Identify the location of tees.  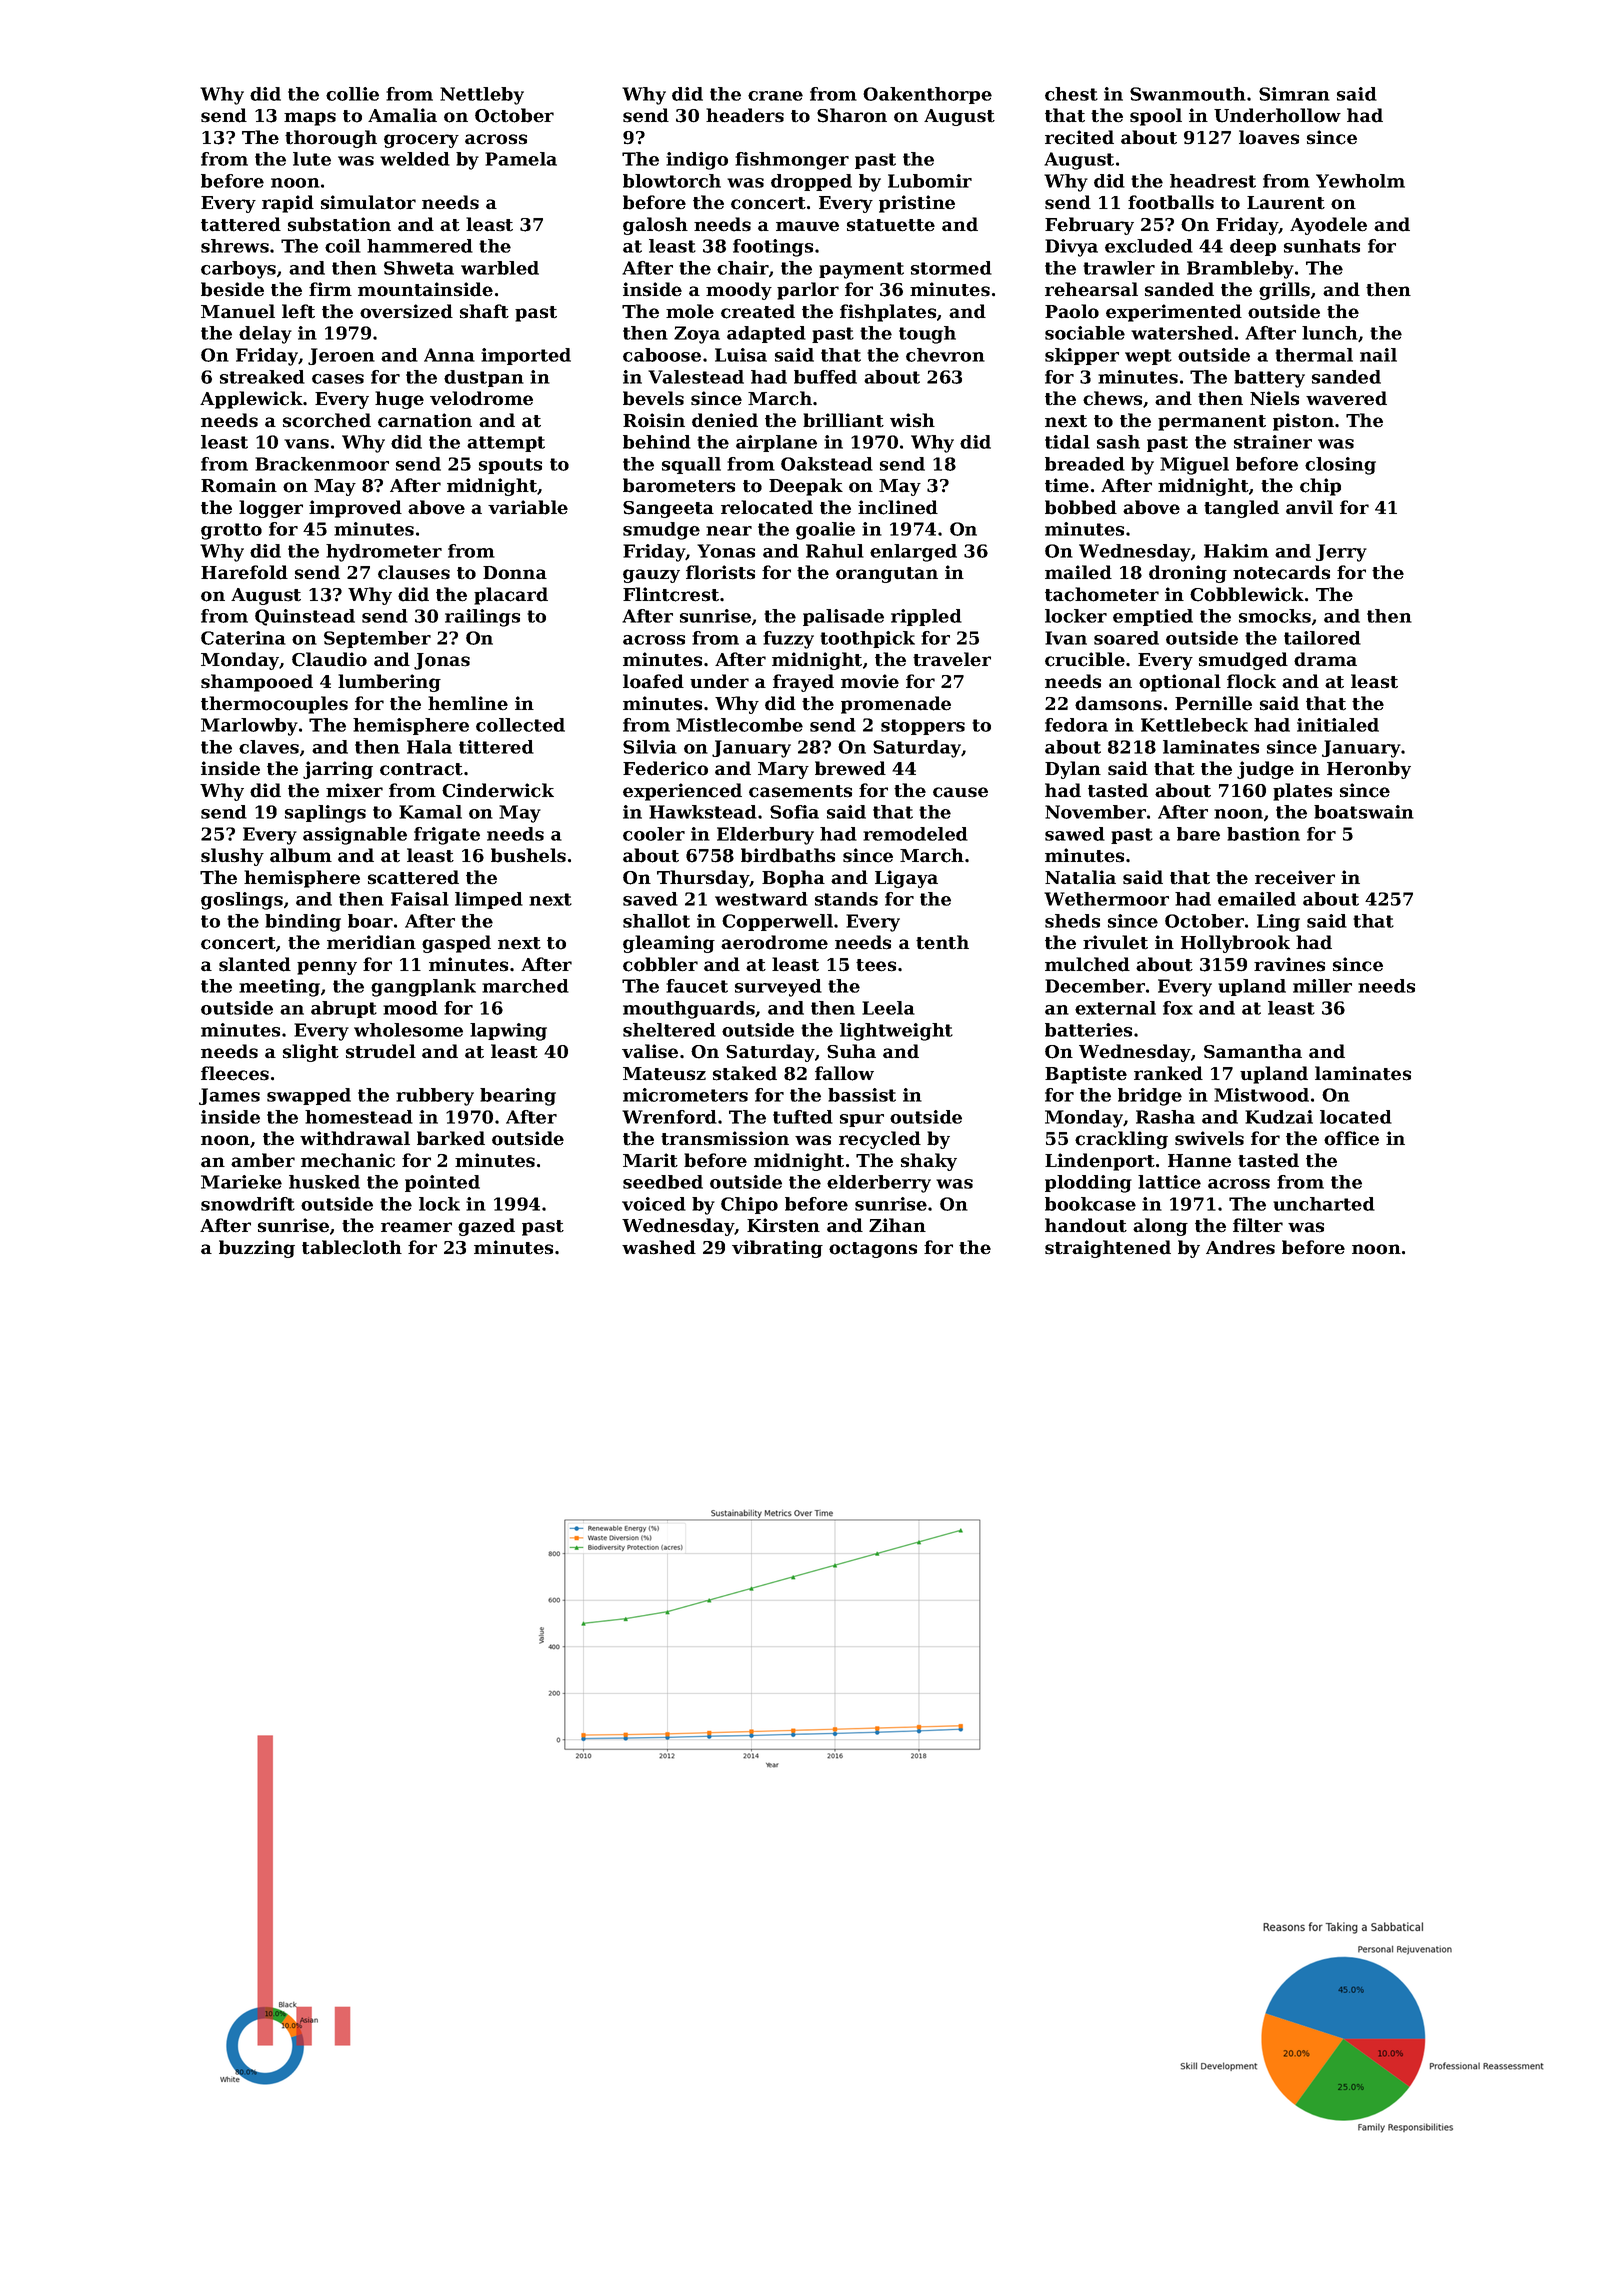
(876, 965).
